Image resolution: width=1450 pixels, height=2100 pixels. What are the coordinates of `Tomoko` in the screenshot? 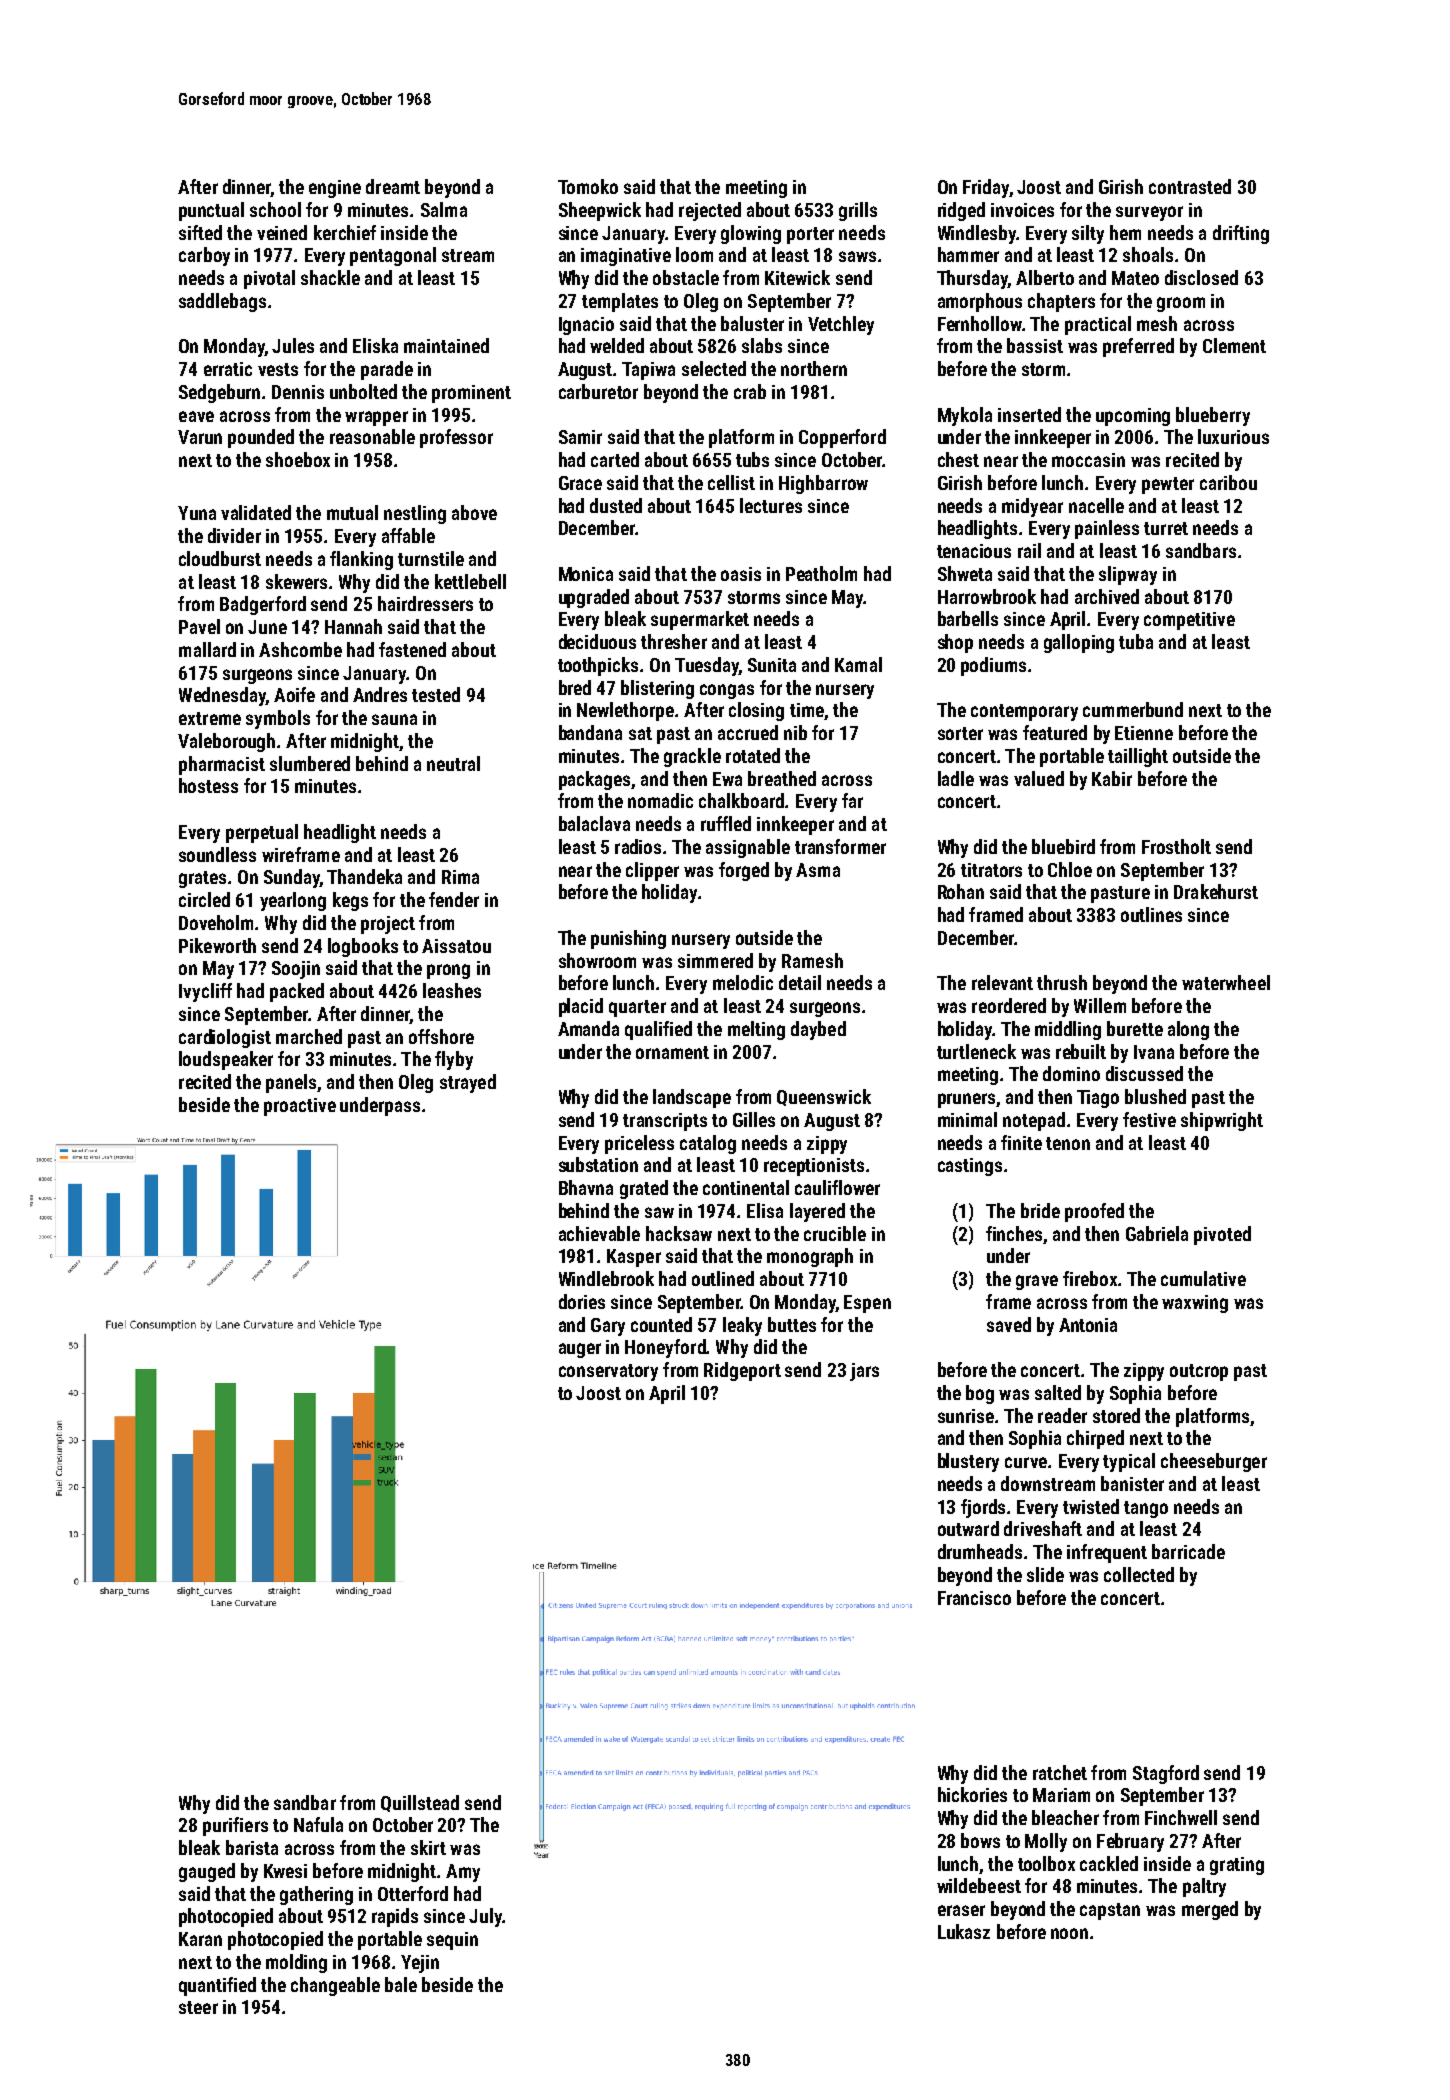 It's located at (588, 186).
